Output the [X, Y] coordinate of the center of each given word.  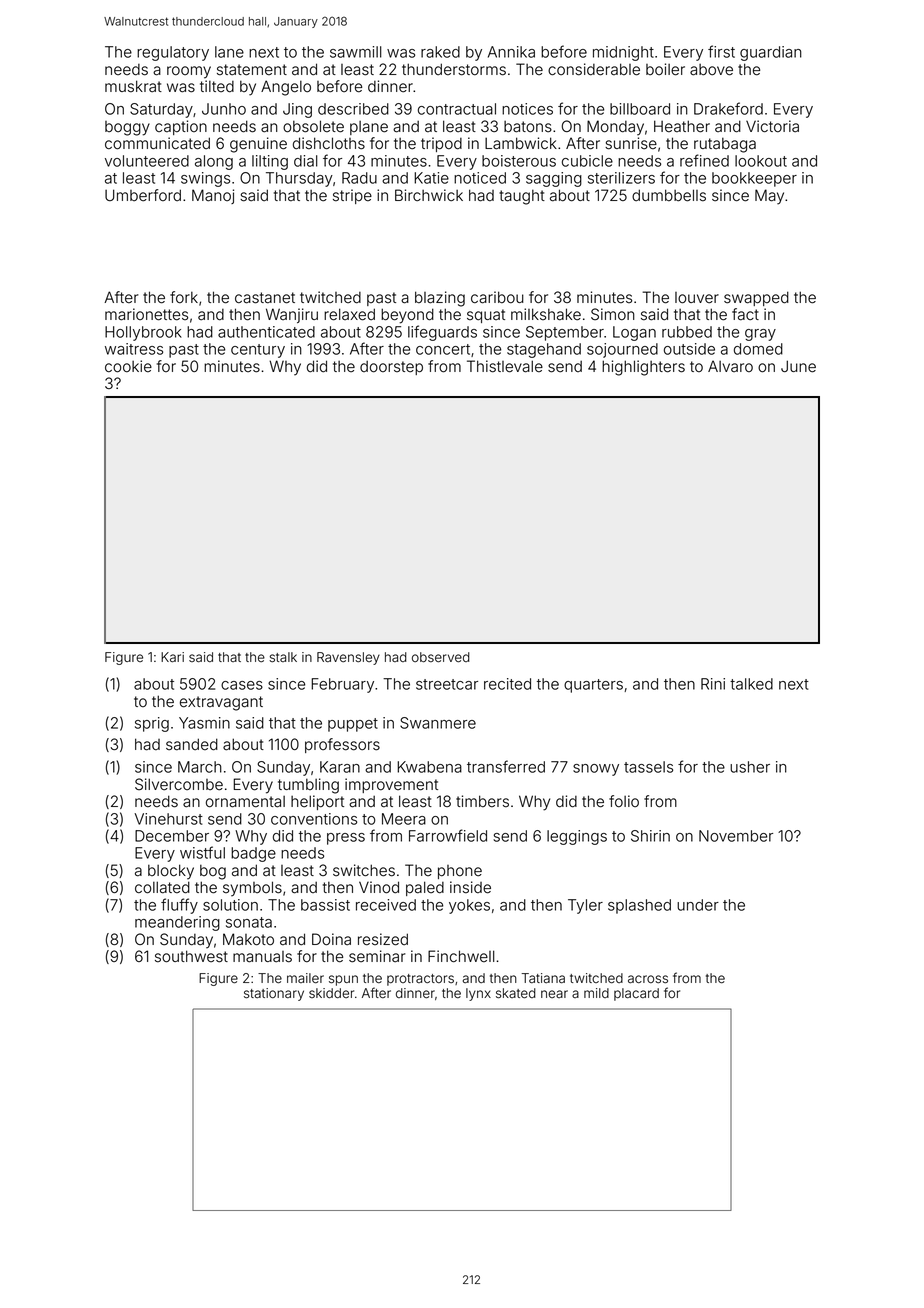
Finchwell [461, 956]
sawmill [356, 52]
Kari [172, 657]
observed [441, 657]
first [721, 51]
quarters [593, 686]
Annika [511, 52]
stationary [274, 994]
